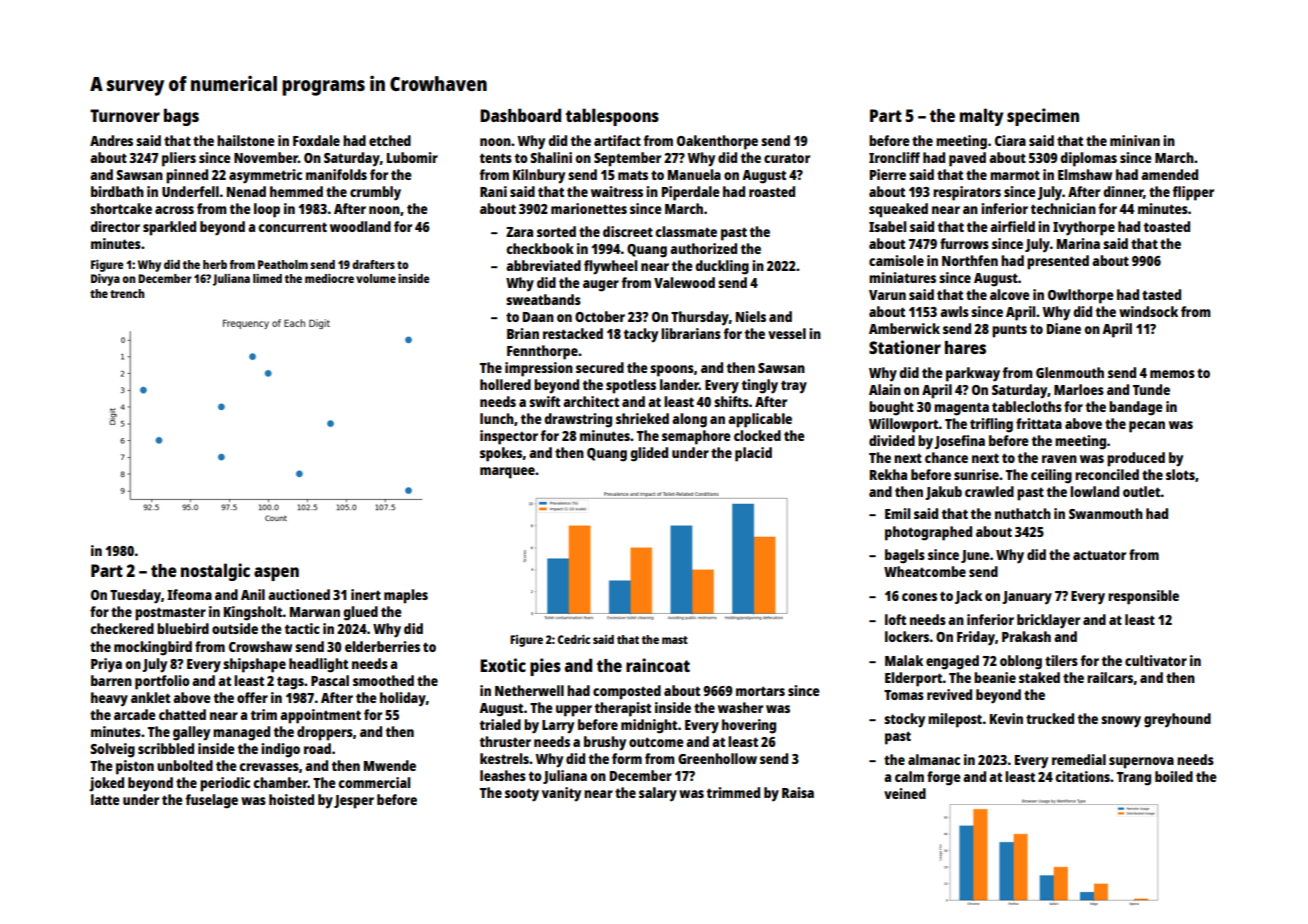  What do you see at coordinates (717, 142) in the image?
I see `Oakenthorpe` at bounding box center [717, 142].
